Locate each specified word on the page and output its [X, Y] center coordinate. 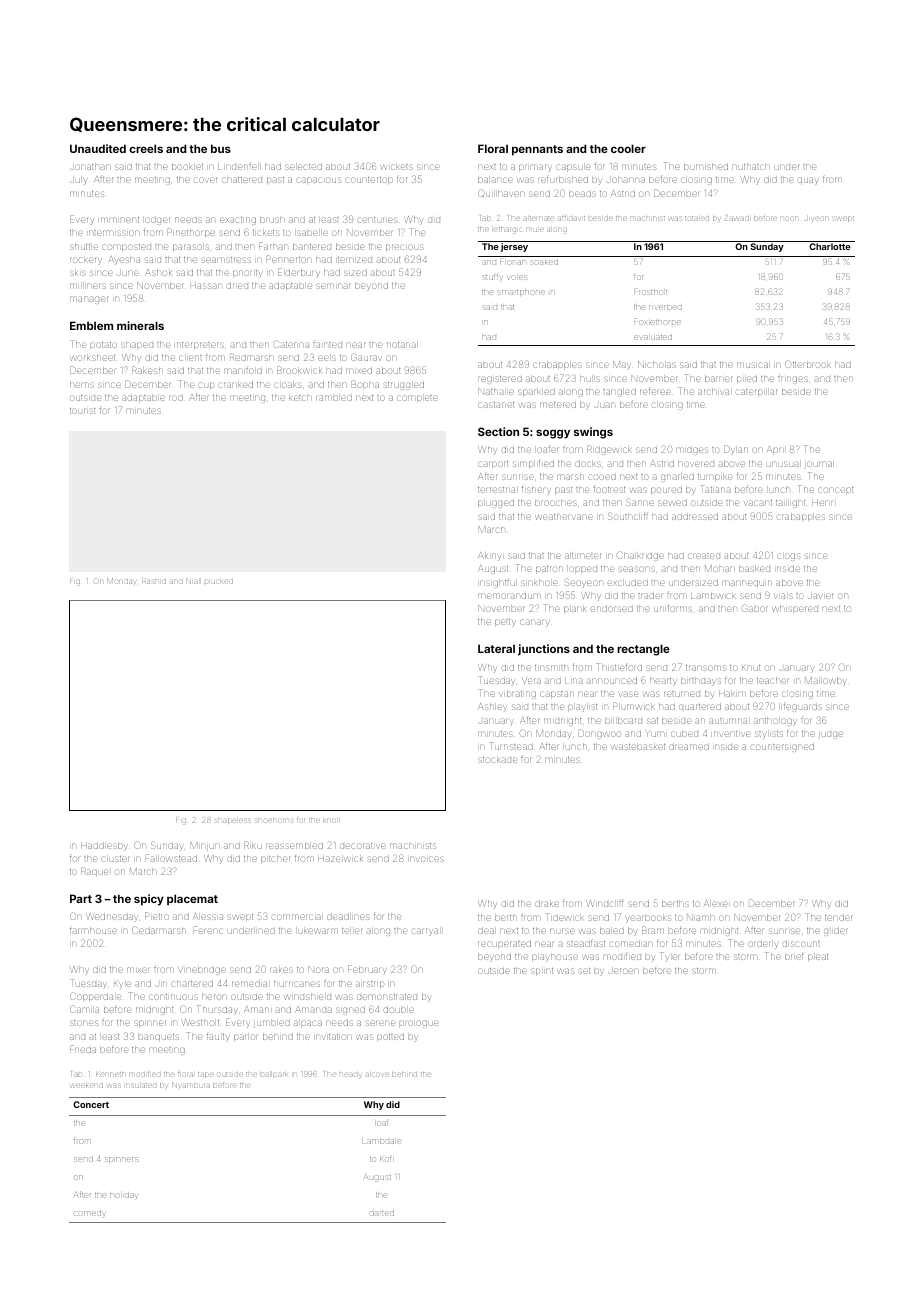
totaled [697, 218]
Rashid [154, 582]
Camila [84, 1010]
